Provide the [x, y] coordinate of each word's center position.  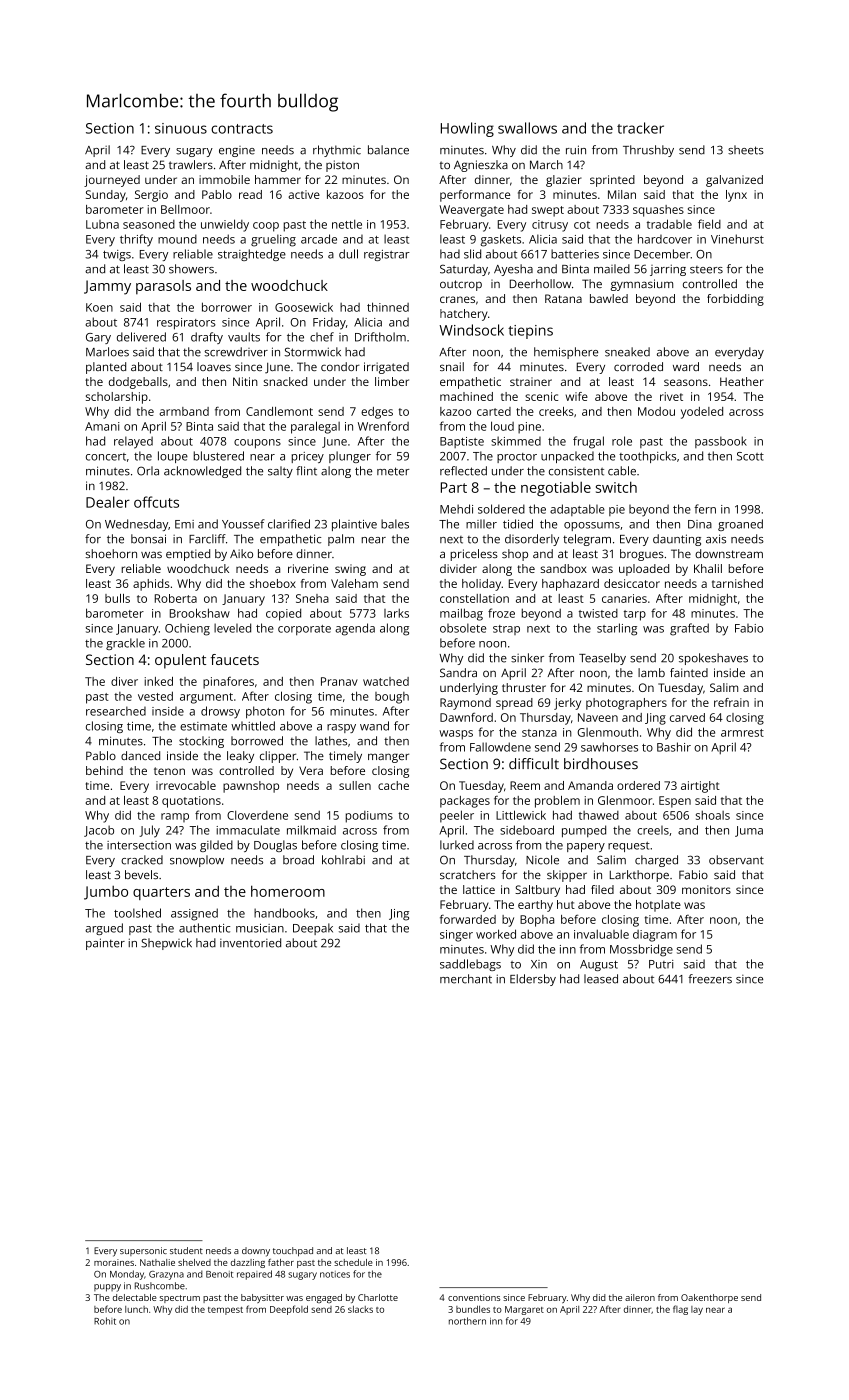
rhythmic [337, 151]
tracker [640, 128]
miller [481, 524]
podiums [369, 817]
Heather [742, 381]
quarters [161, 893]
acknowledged [202, 472]
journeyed [112, 181]
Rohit [105, 1321]
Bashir [674, 747]
